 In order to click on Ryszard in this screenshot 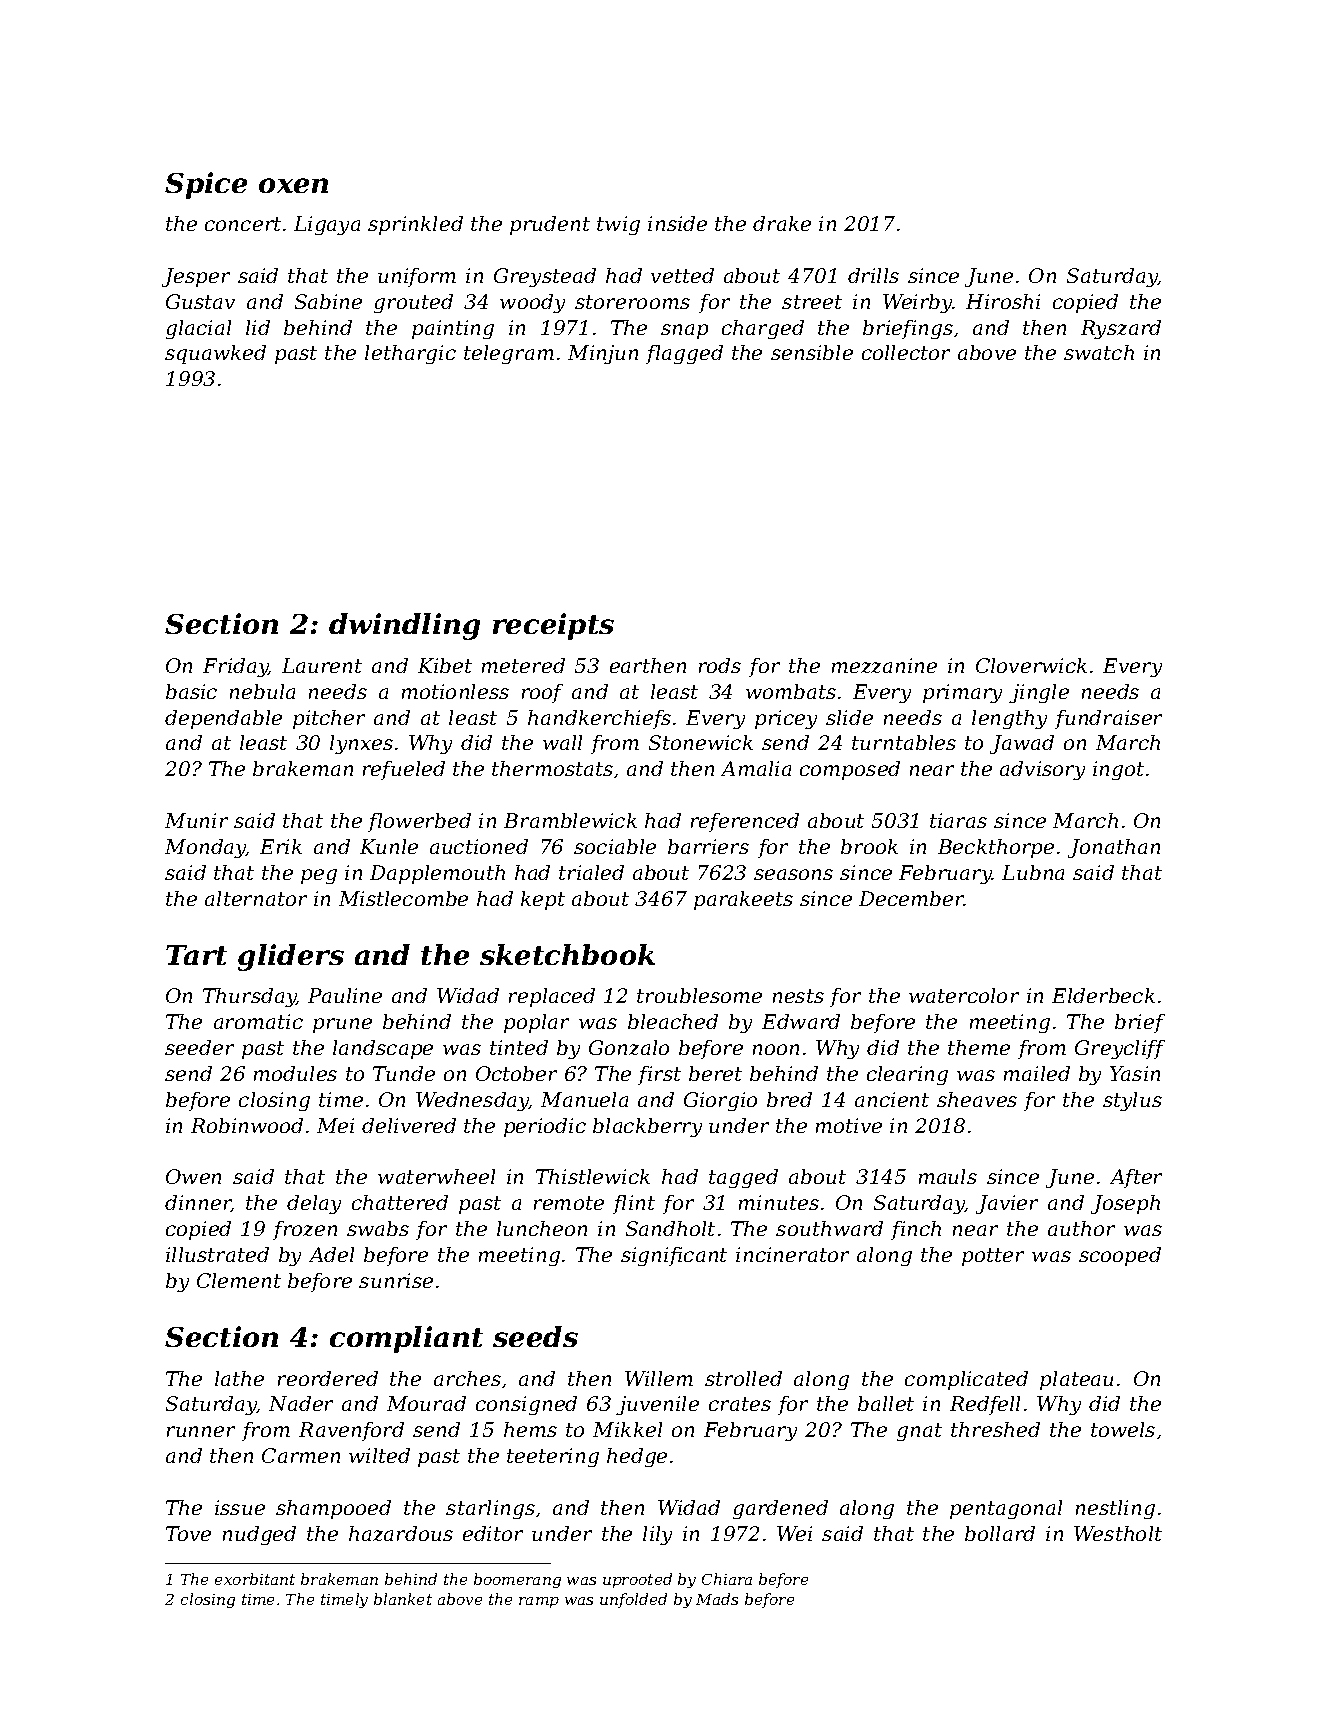, I will do `click(1121, 329)`.
